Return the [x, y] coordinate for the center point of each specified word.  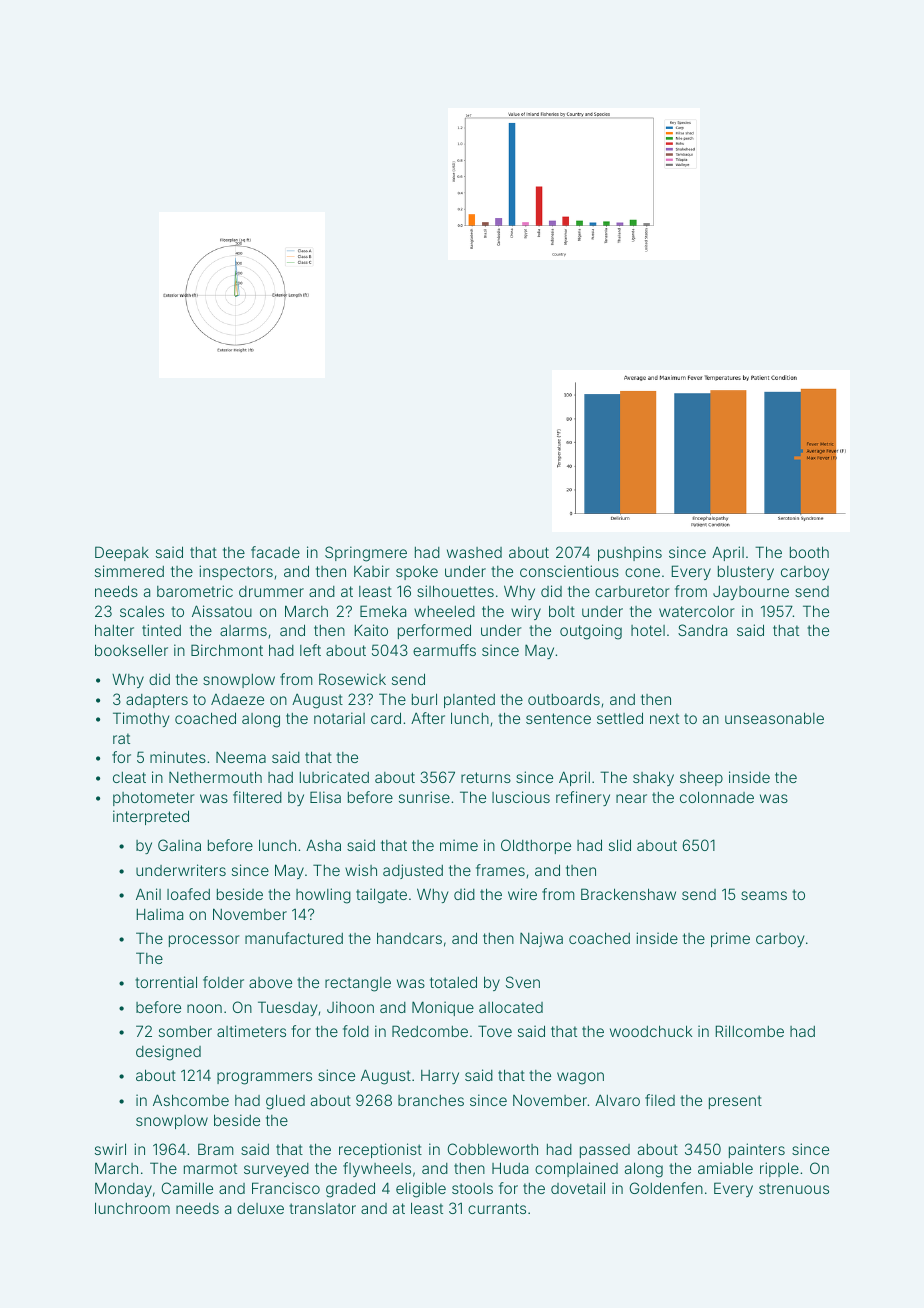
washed [474, 552]
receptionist [380, 1150]
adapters [157, 701]
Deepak [122, 553]
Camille [187, 1188]
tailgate [381, 896]
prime [730, 939]
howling [323, 896]
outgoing [591, 632]
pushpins [630, 553]
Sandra [702, 630]
